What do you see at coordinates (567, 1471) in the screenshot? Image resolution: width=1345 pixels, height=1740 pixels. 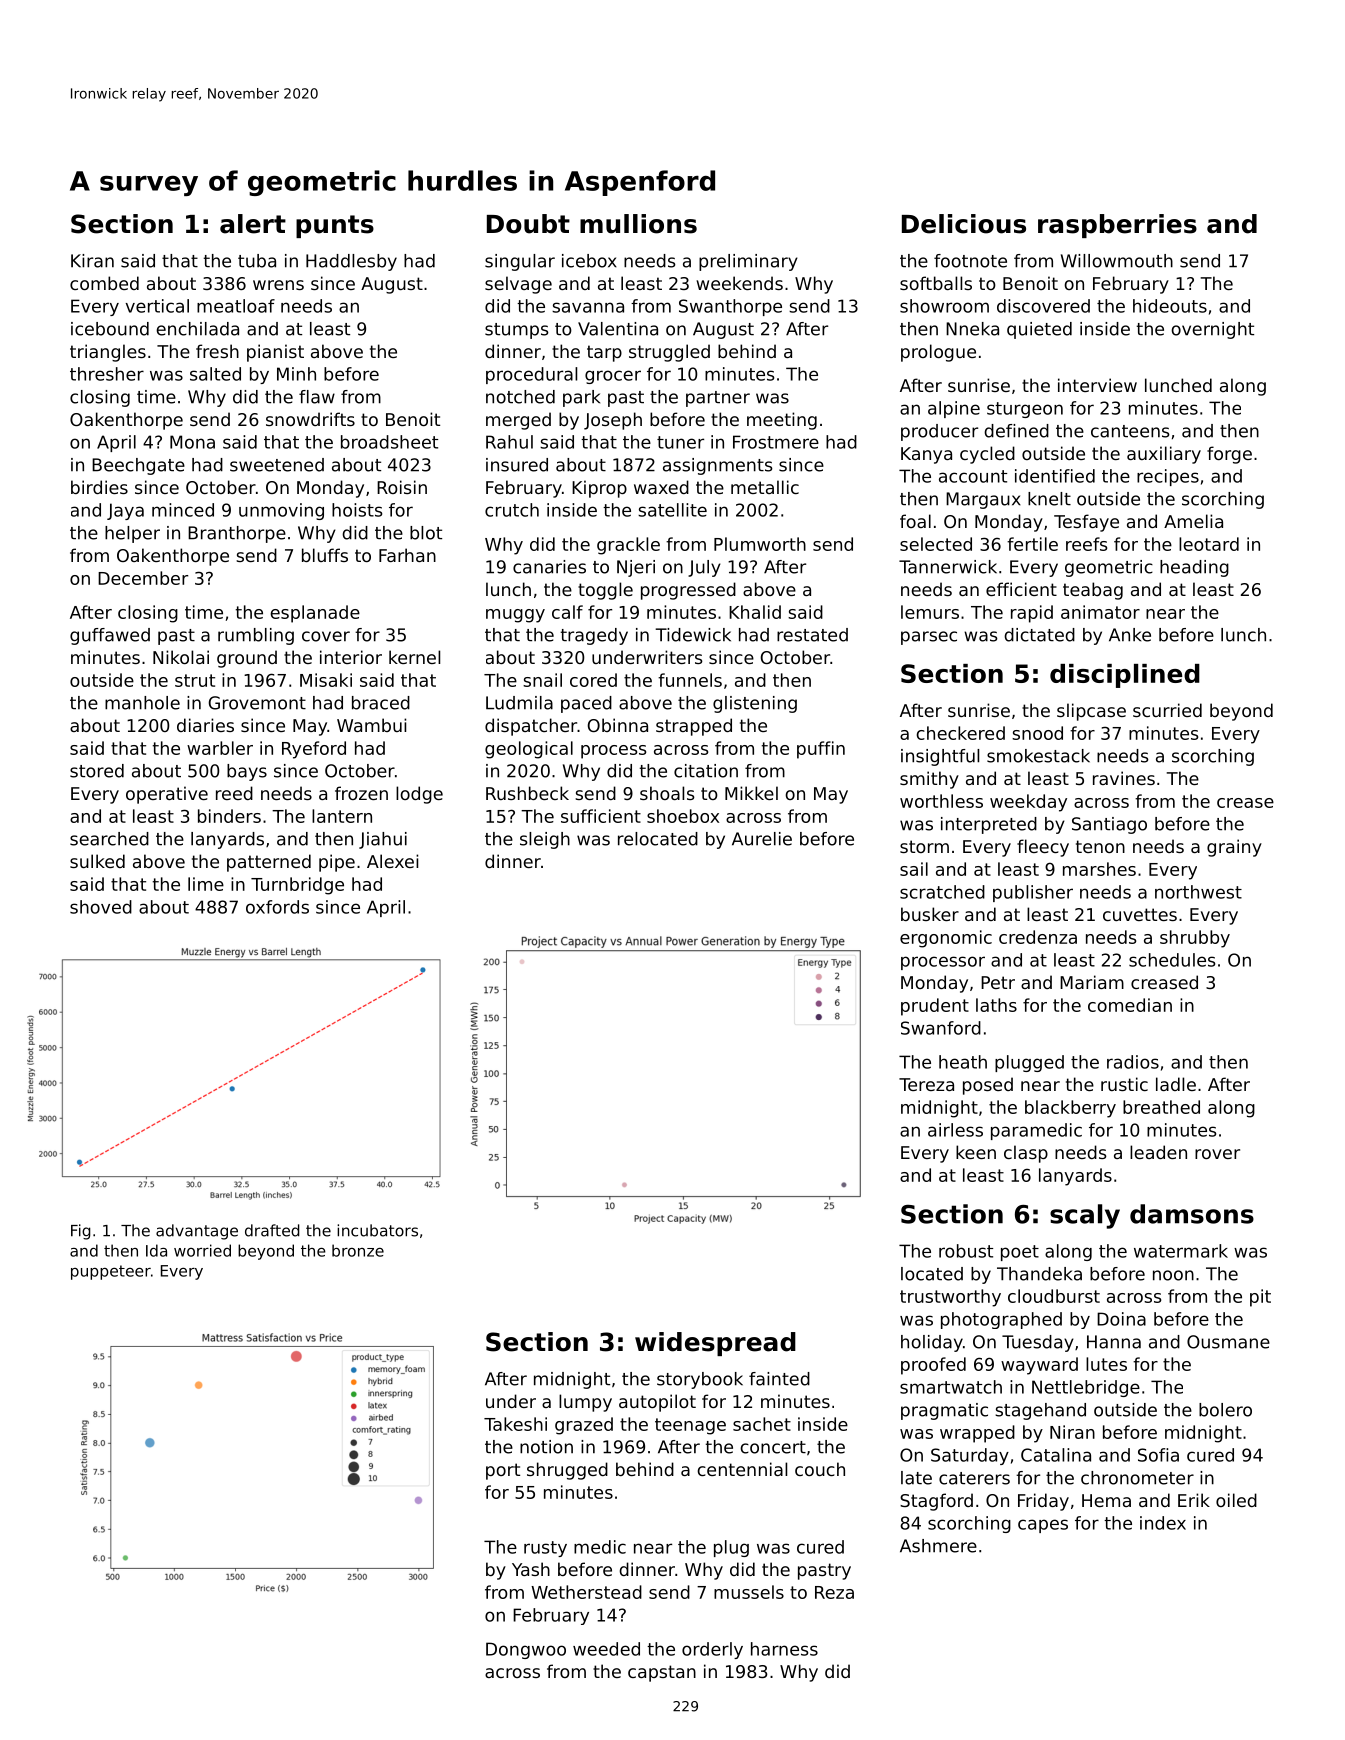 I see `shrugged` at bounding box center [567, 1471].
